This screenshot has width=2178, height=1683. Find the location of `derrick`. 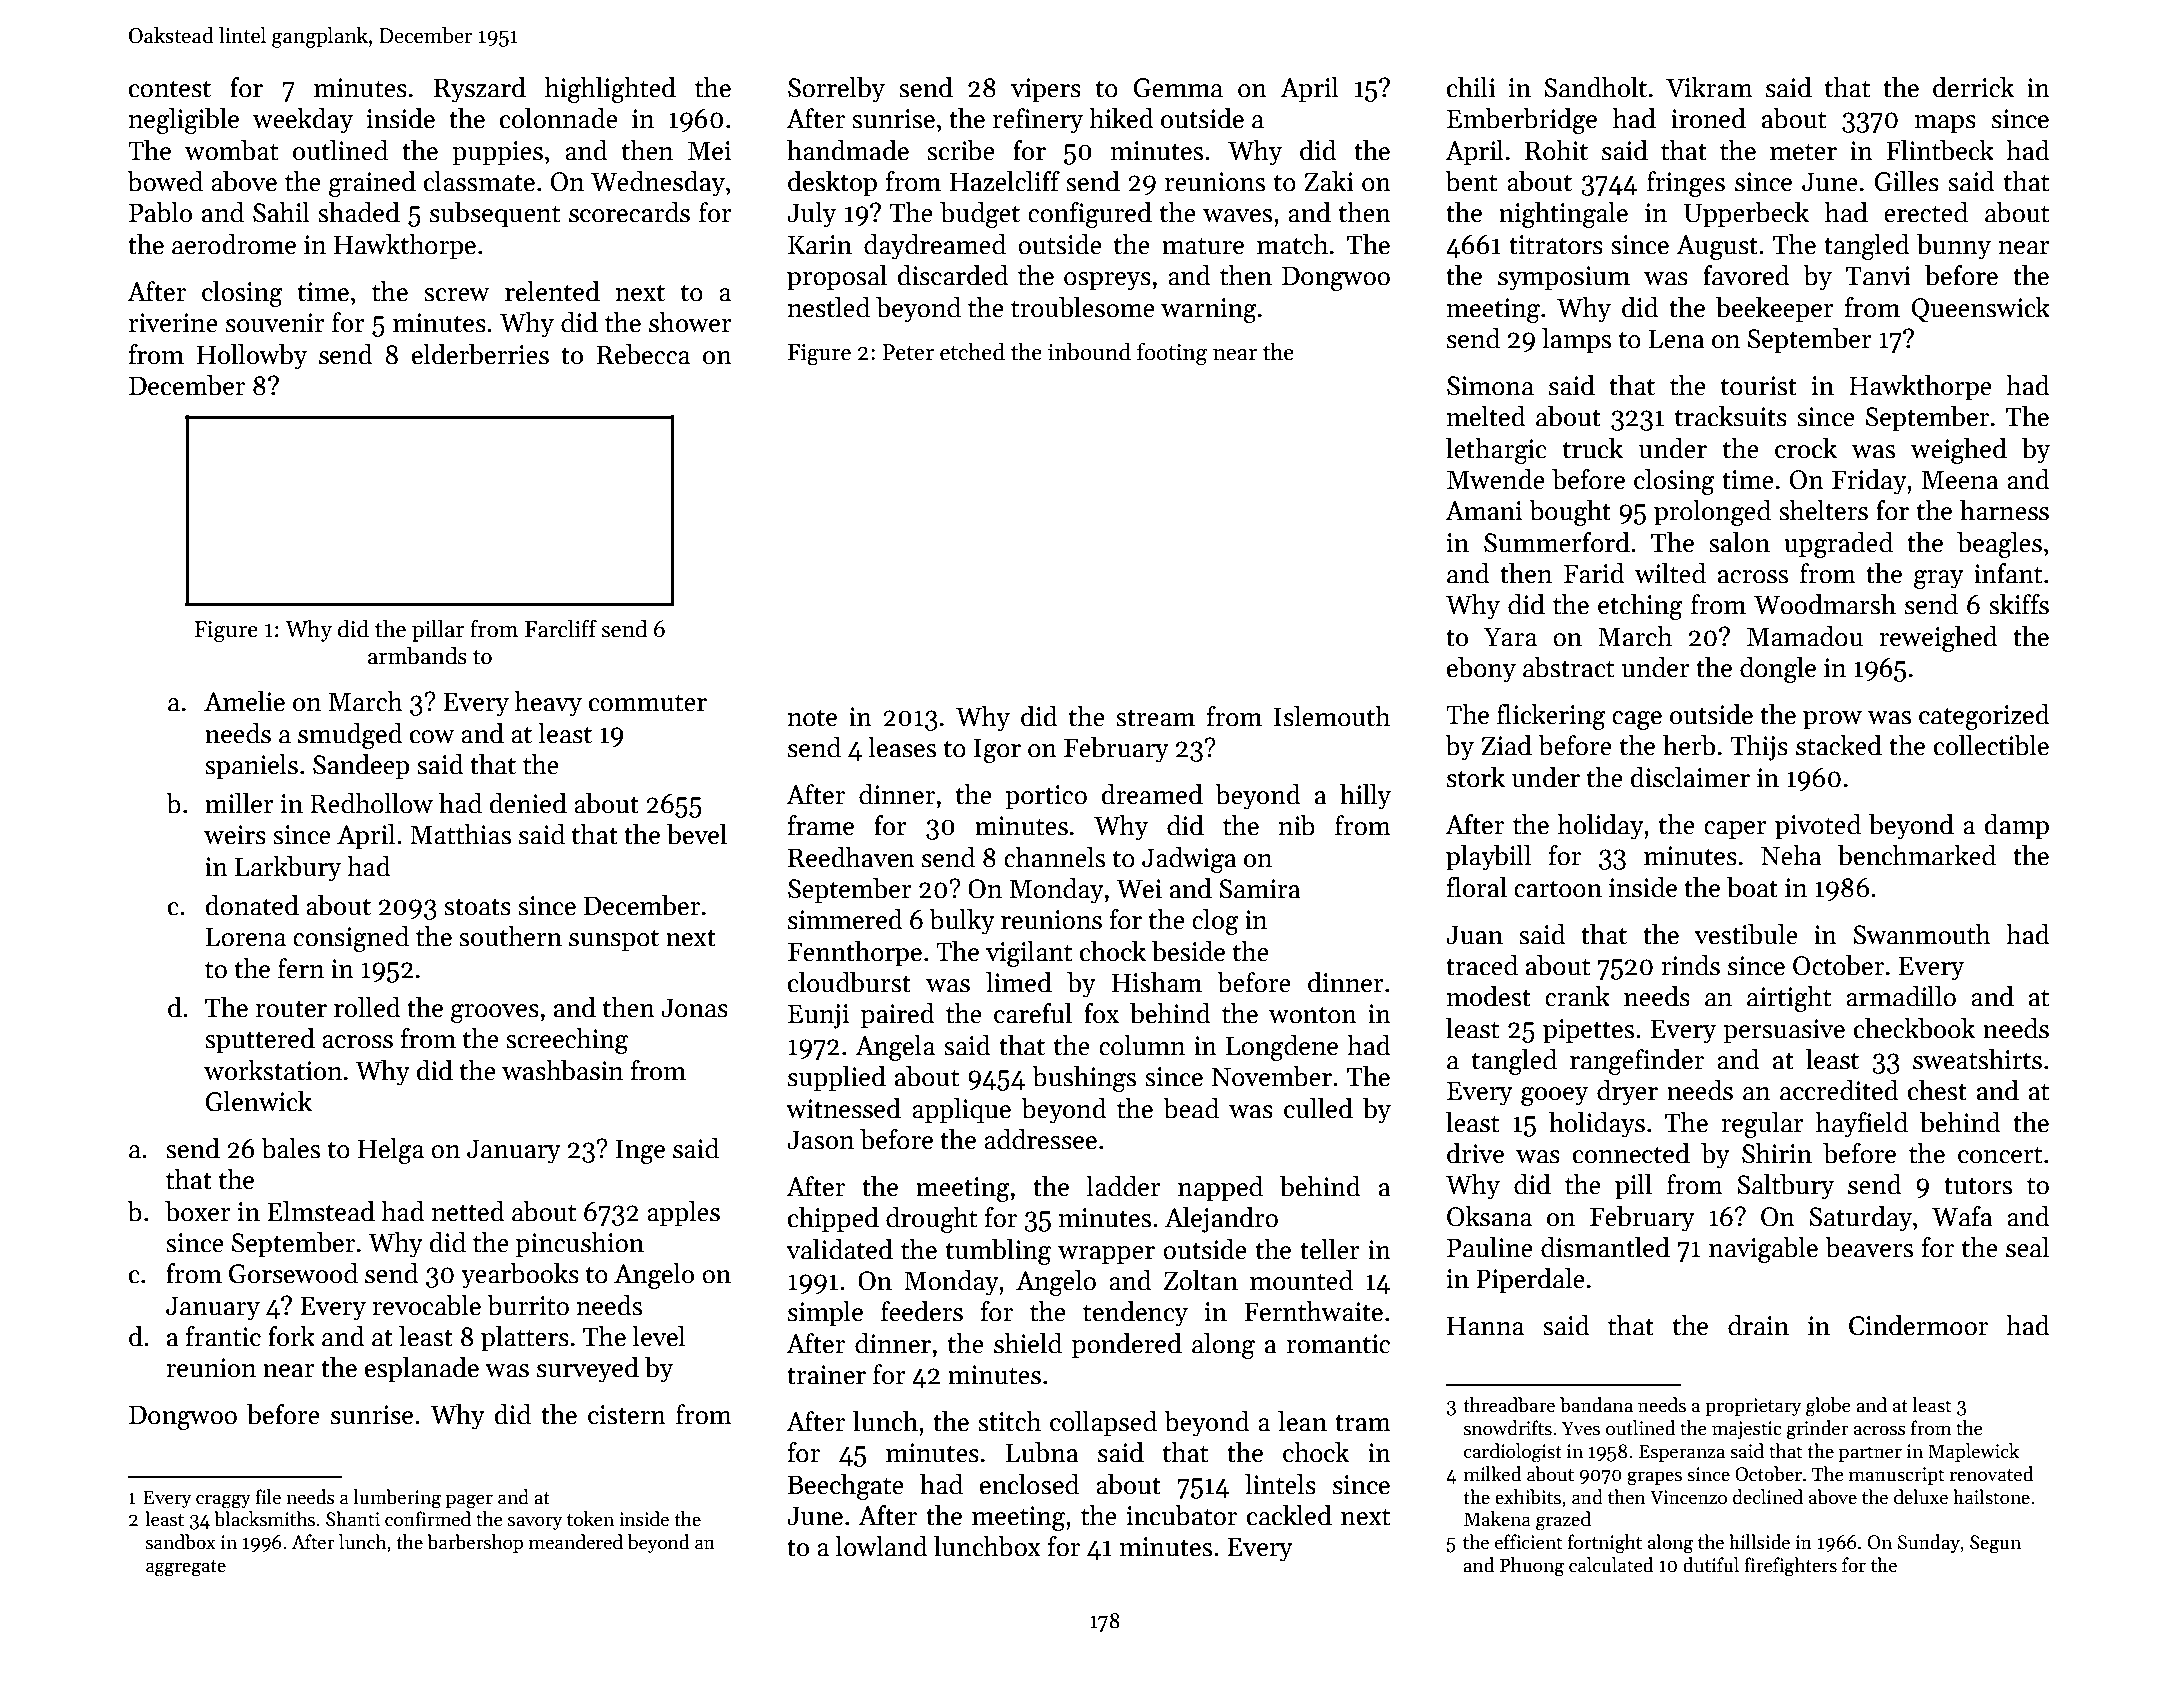

derrick is located at coordinates (1973, 87).
